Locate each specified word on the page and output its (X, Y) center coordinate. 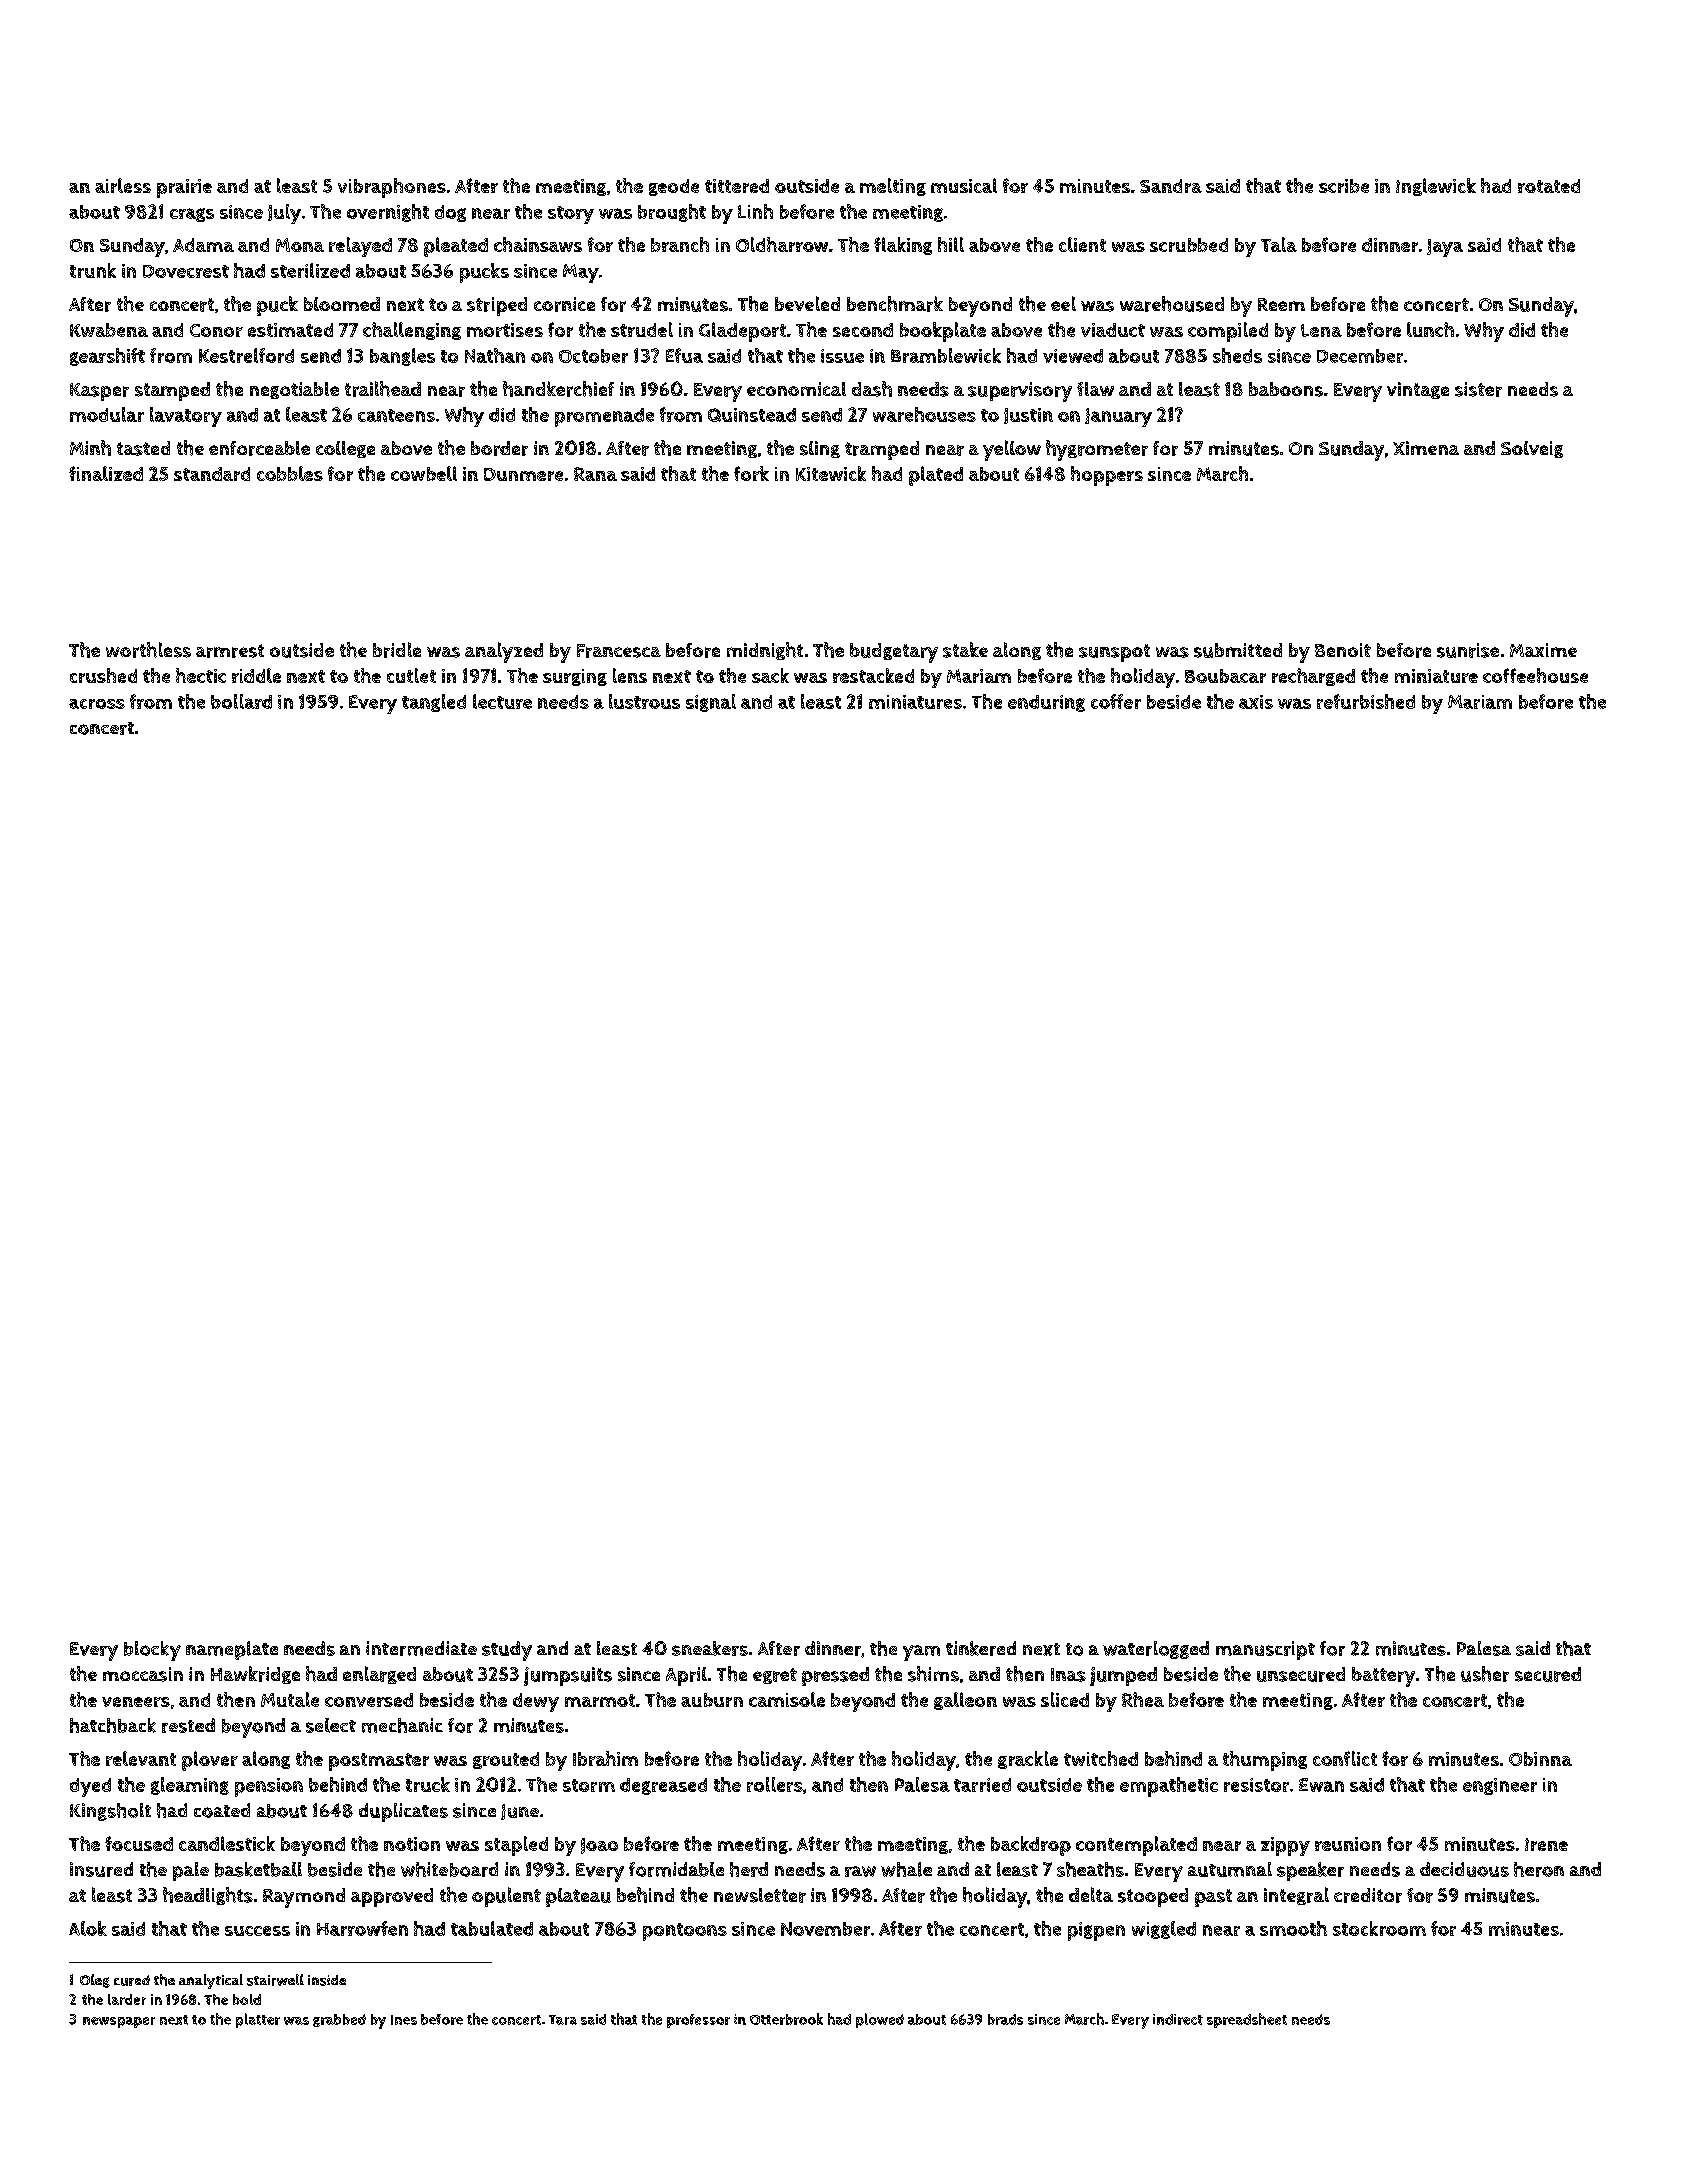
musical (964, 185)
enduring (1046, 703)
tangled (434, 703)
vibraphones (392, 188)
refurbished (1366, 701)
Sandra (1171, 186)
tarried (982, 1785)
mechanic (402, 1725)
